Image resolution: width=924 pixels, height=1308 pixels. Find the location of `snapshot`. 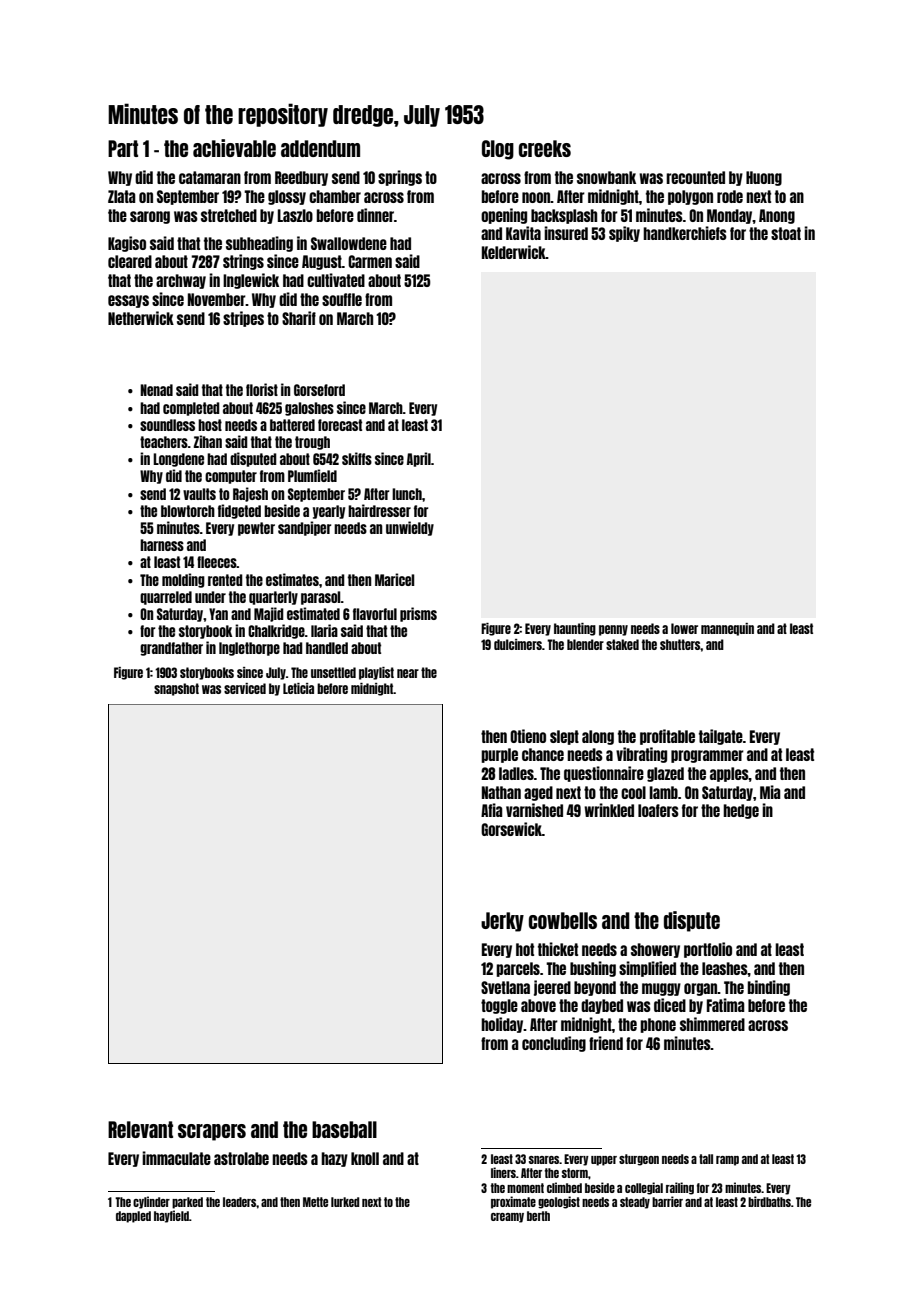

snapshot is located at coordinates (176, 689).
